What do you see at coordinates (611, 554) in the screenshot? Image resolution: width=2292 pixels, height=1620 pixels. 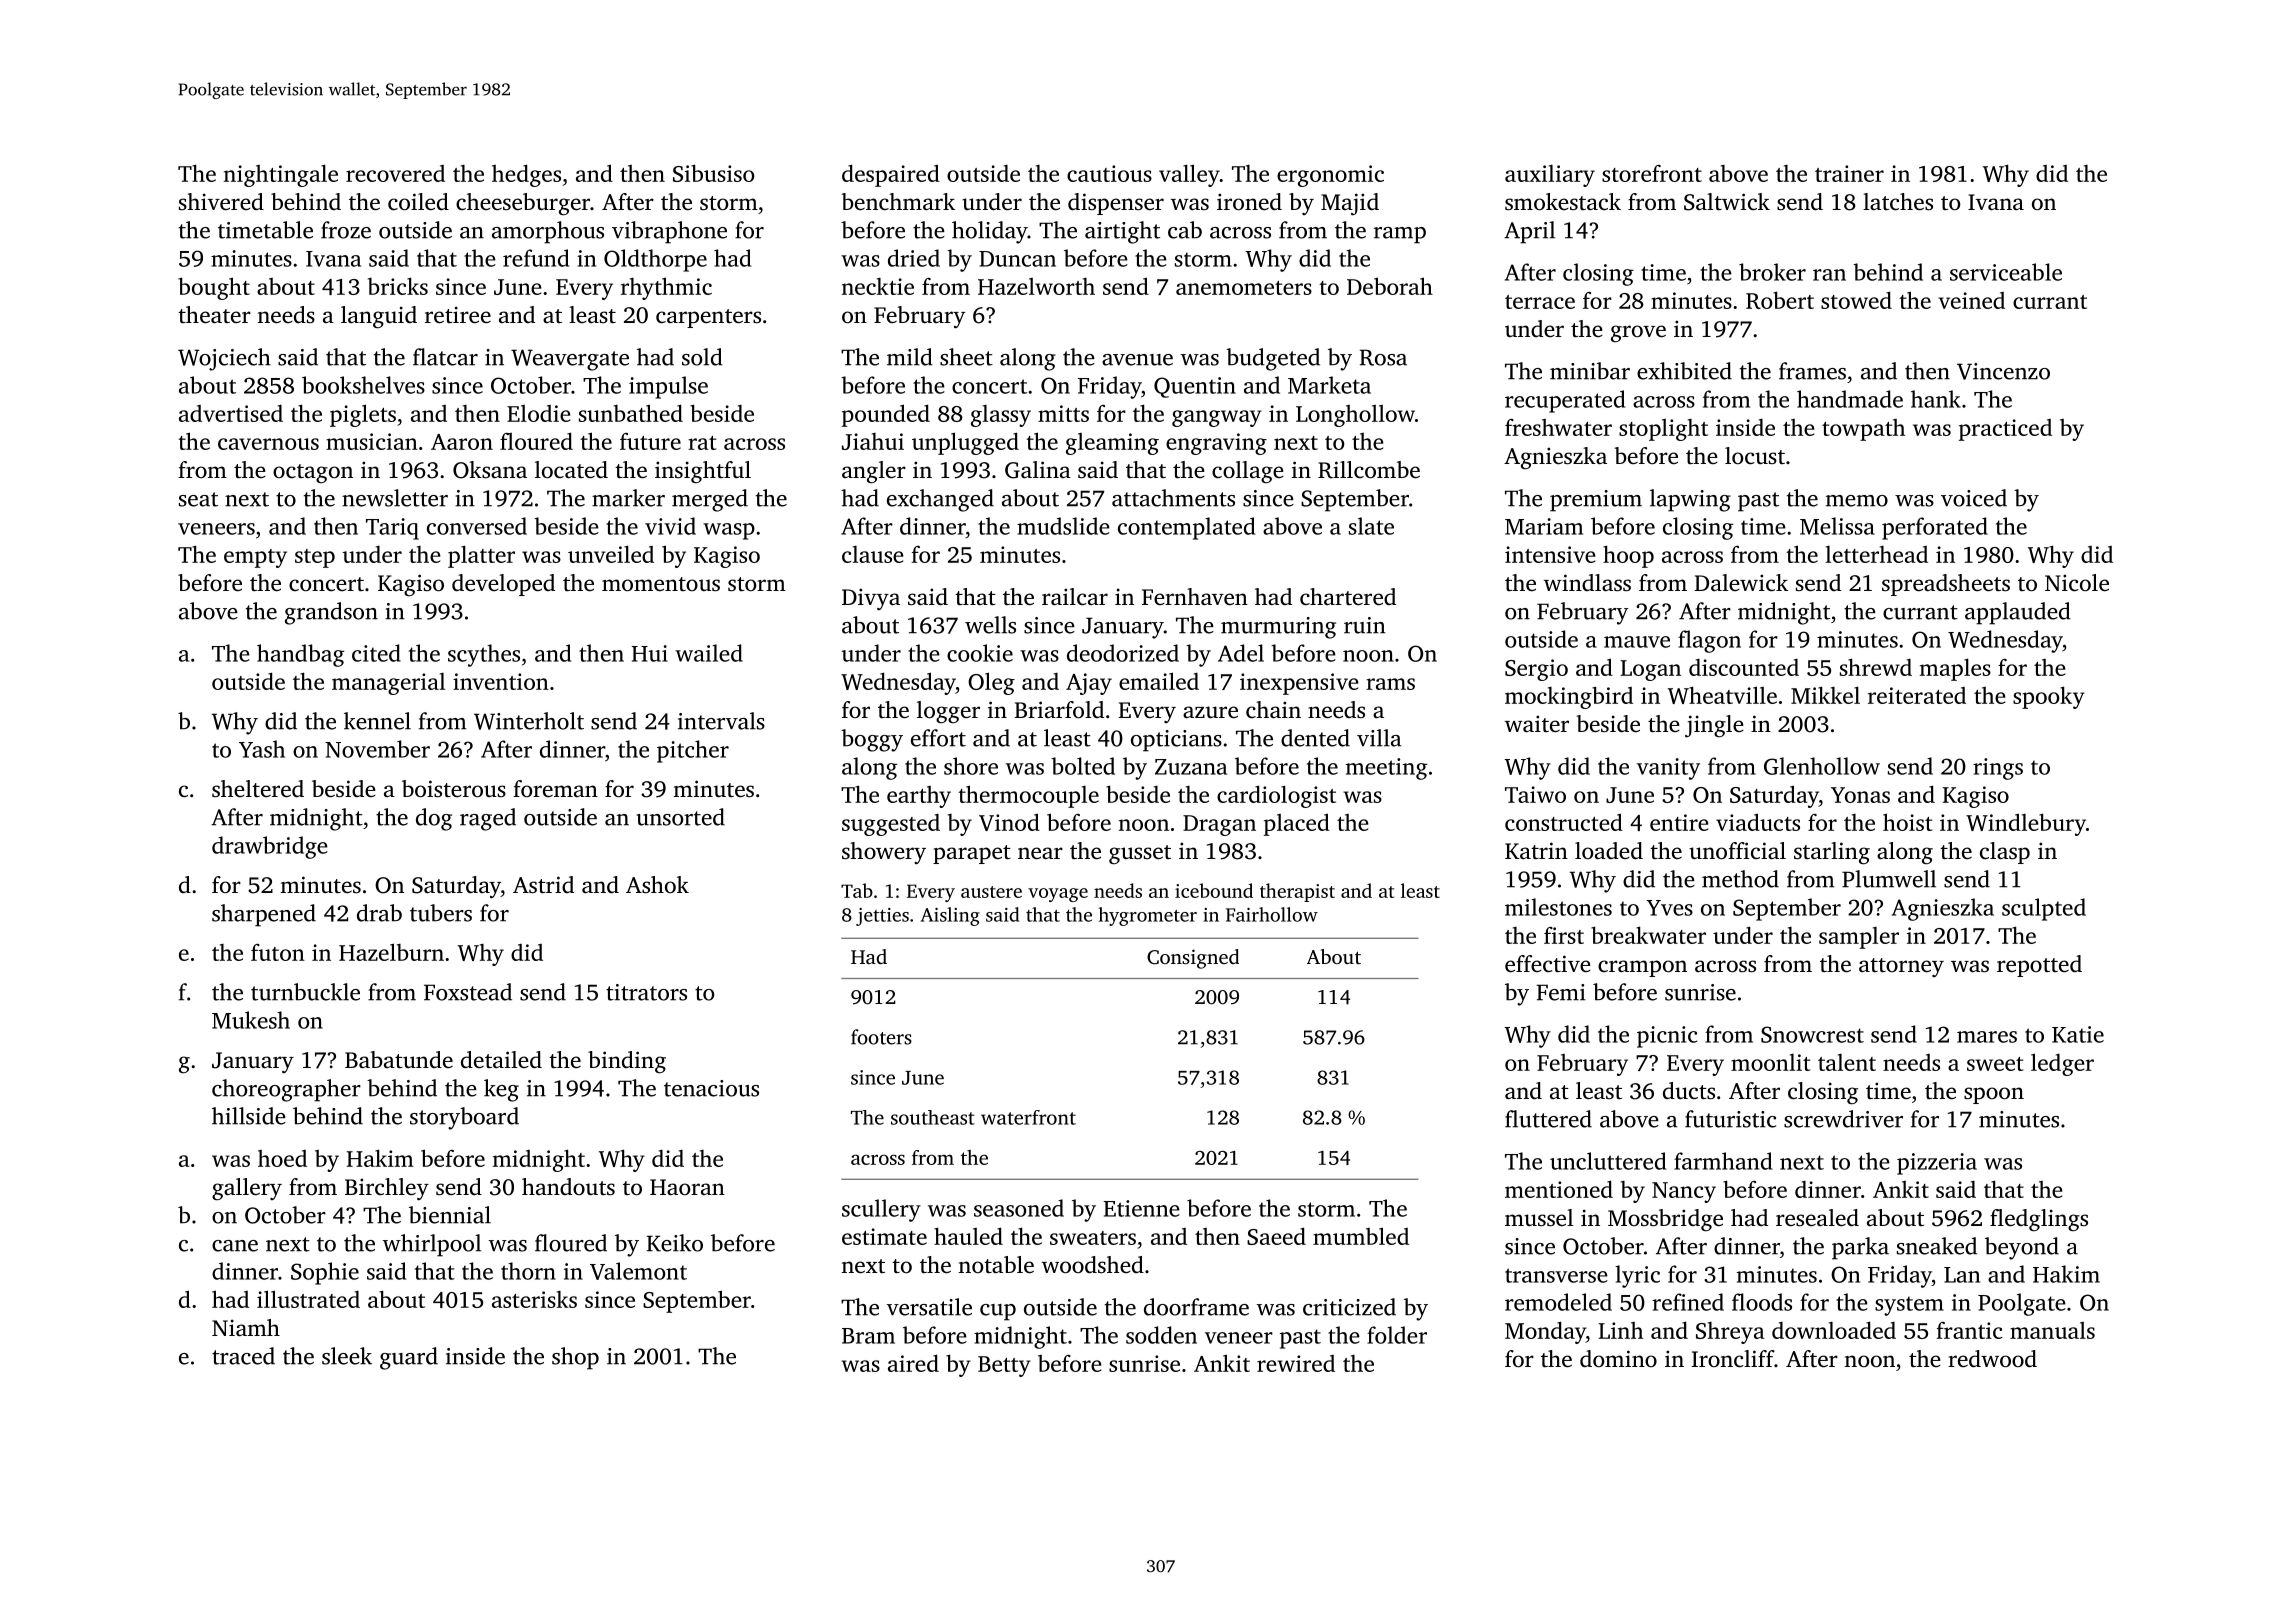 I see `unveiled` at bounding box center [611, 554].
